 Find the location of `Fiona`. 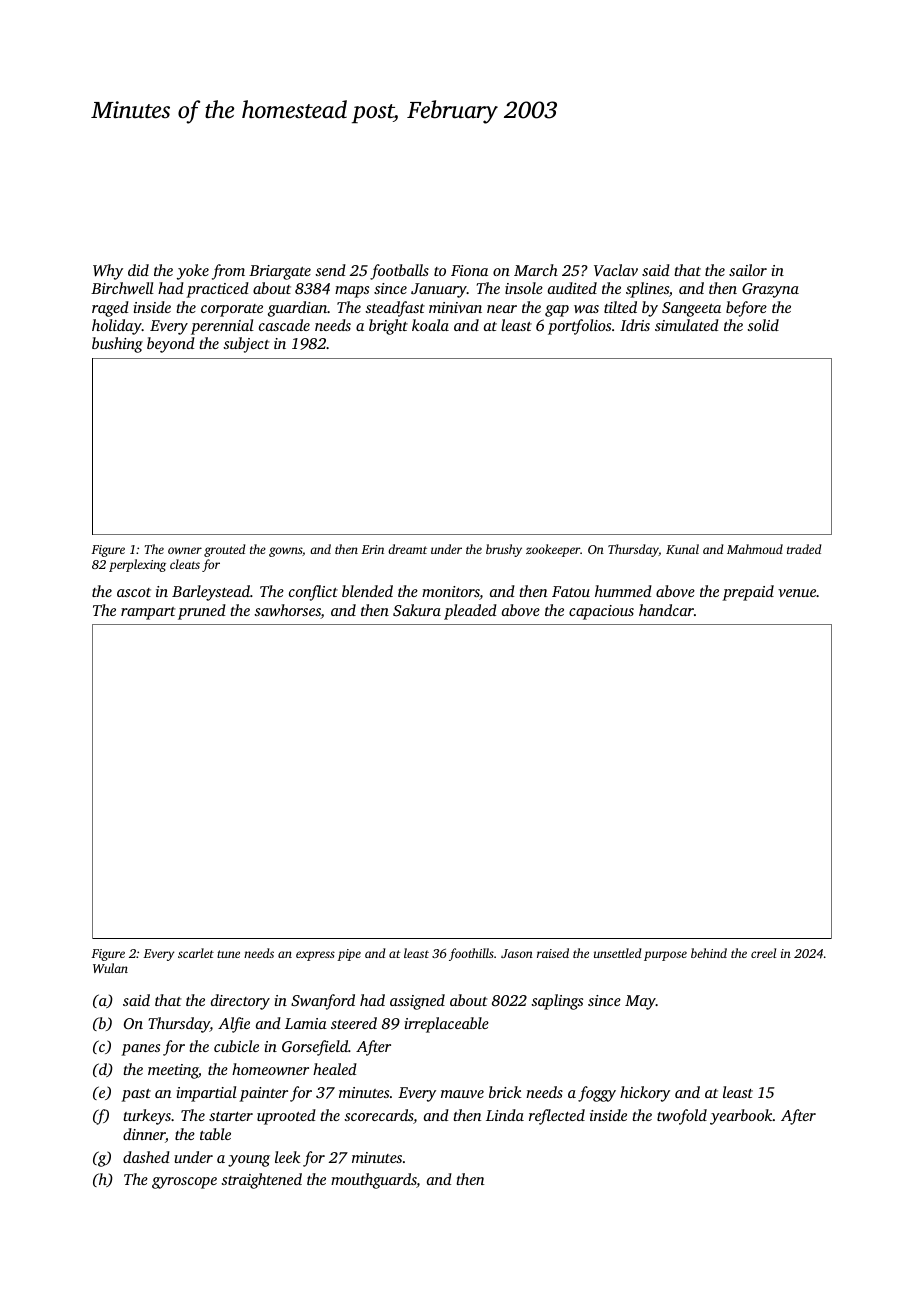

Fiona is located at coordinates (469, 270).
